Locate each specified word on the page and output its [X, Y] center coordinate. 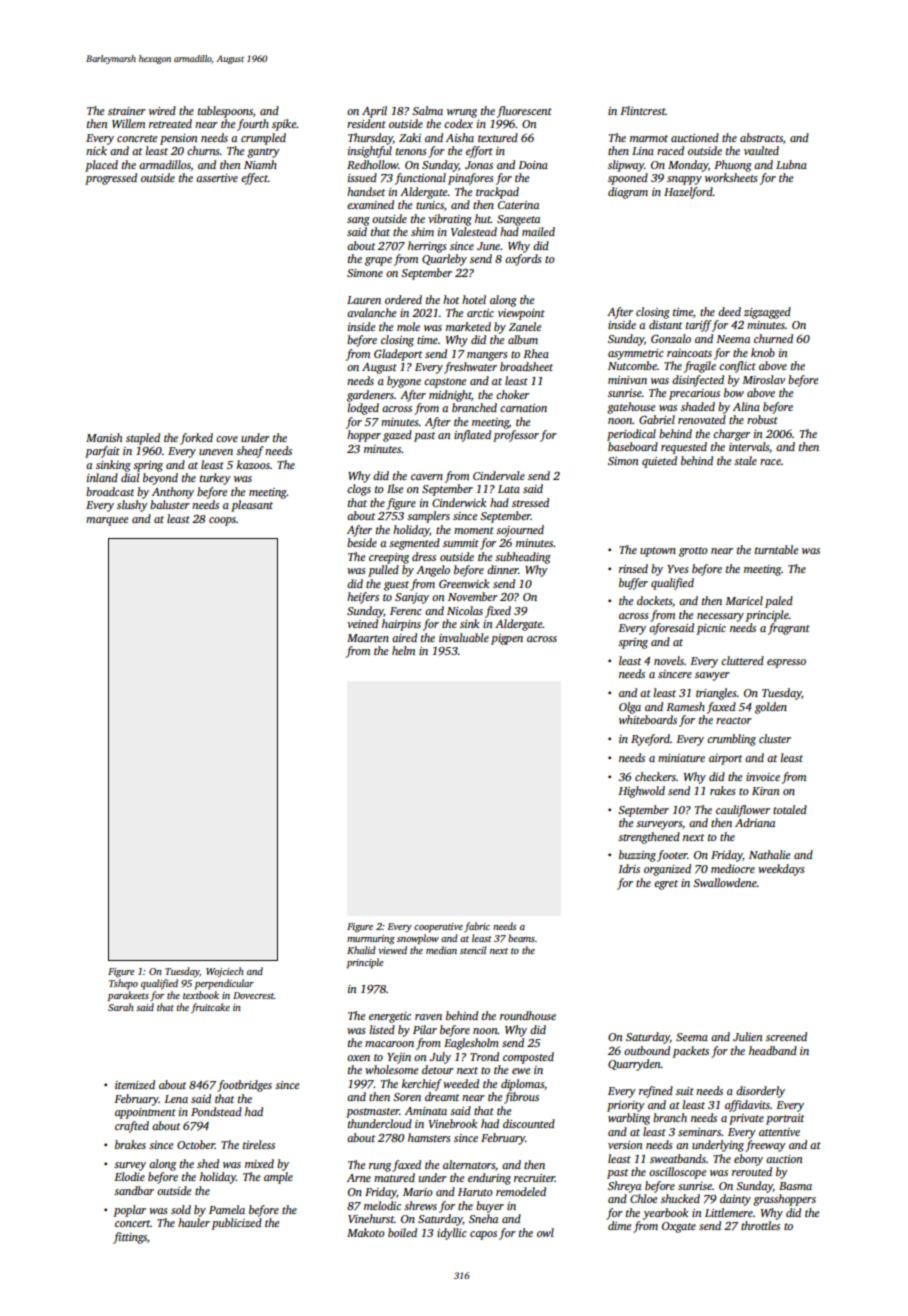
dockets [654, 600]
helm [403, 650]
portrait [785, 1119]
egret [666, 885]
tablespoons [225, 112]
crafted [132, 1127]
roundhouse [528, 1015]
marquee [107, 521]
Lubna [791, 164]
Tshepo [123, 984]
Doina [533, 165]
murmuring [371, 940]
